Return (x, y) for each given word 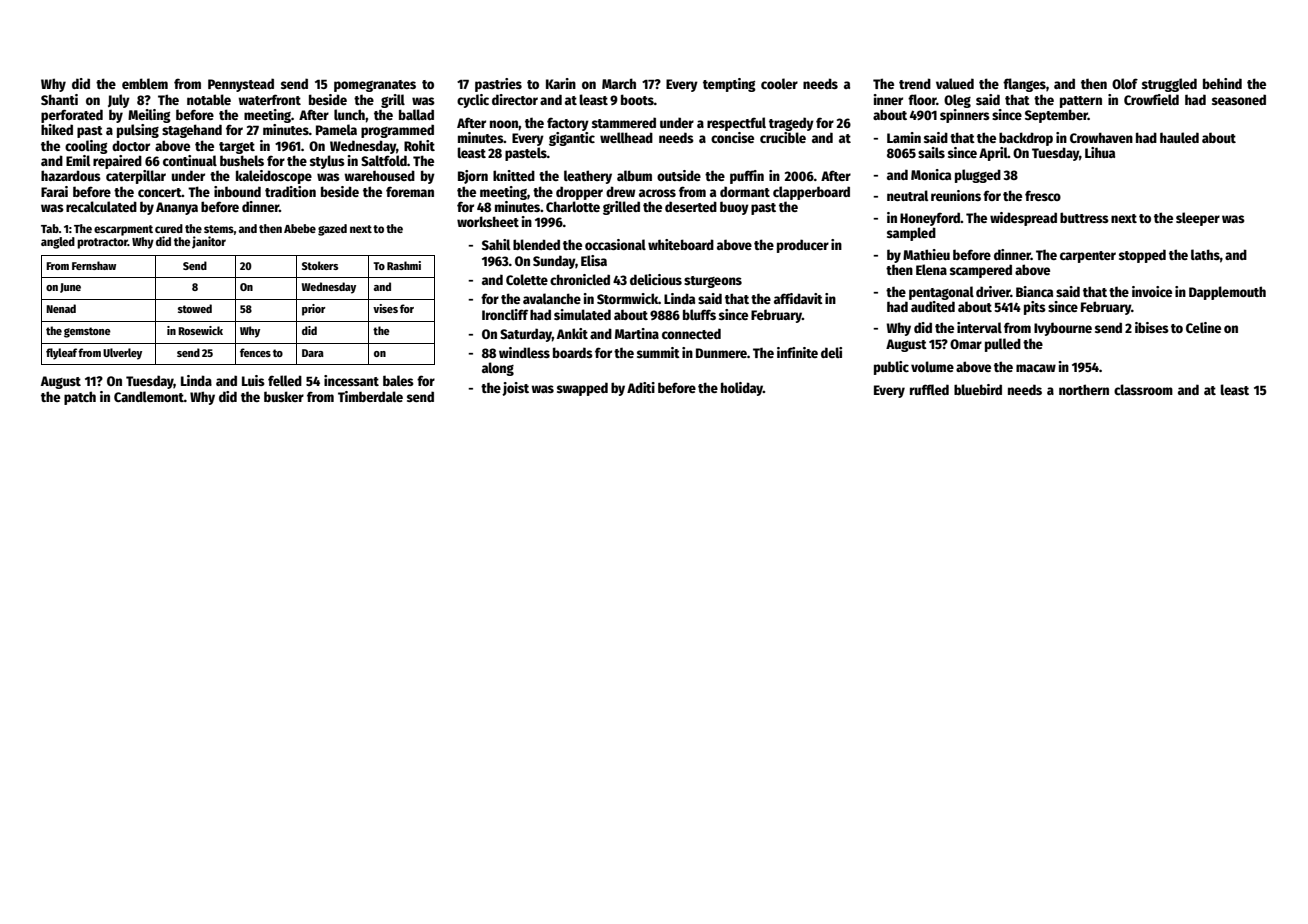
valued (955, 83)
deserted (691, 206)
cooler (779, 83)
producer (803, 246)
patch (80, 398)
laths (1205, 254)
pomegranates (375, 86)
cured (169, 228)
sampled (911, 234)
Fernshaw (94, 265)
